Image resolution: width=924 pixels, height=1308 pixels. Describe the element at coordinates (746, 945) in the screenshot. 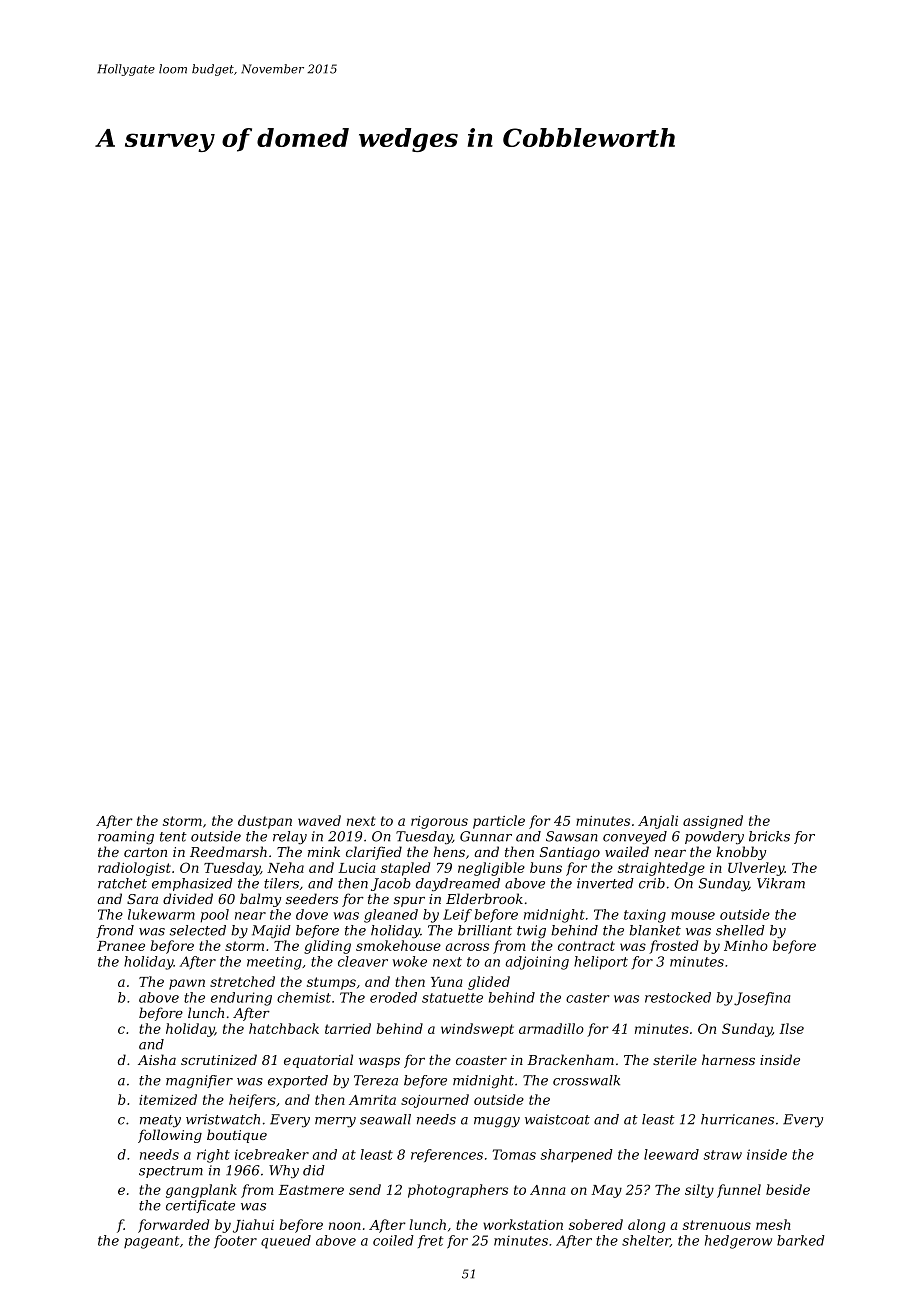

I see `Minho` at that location.
